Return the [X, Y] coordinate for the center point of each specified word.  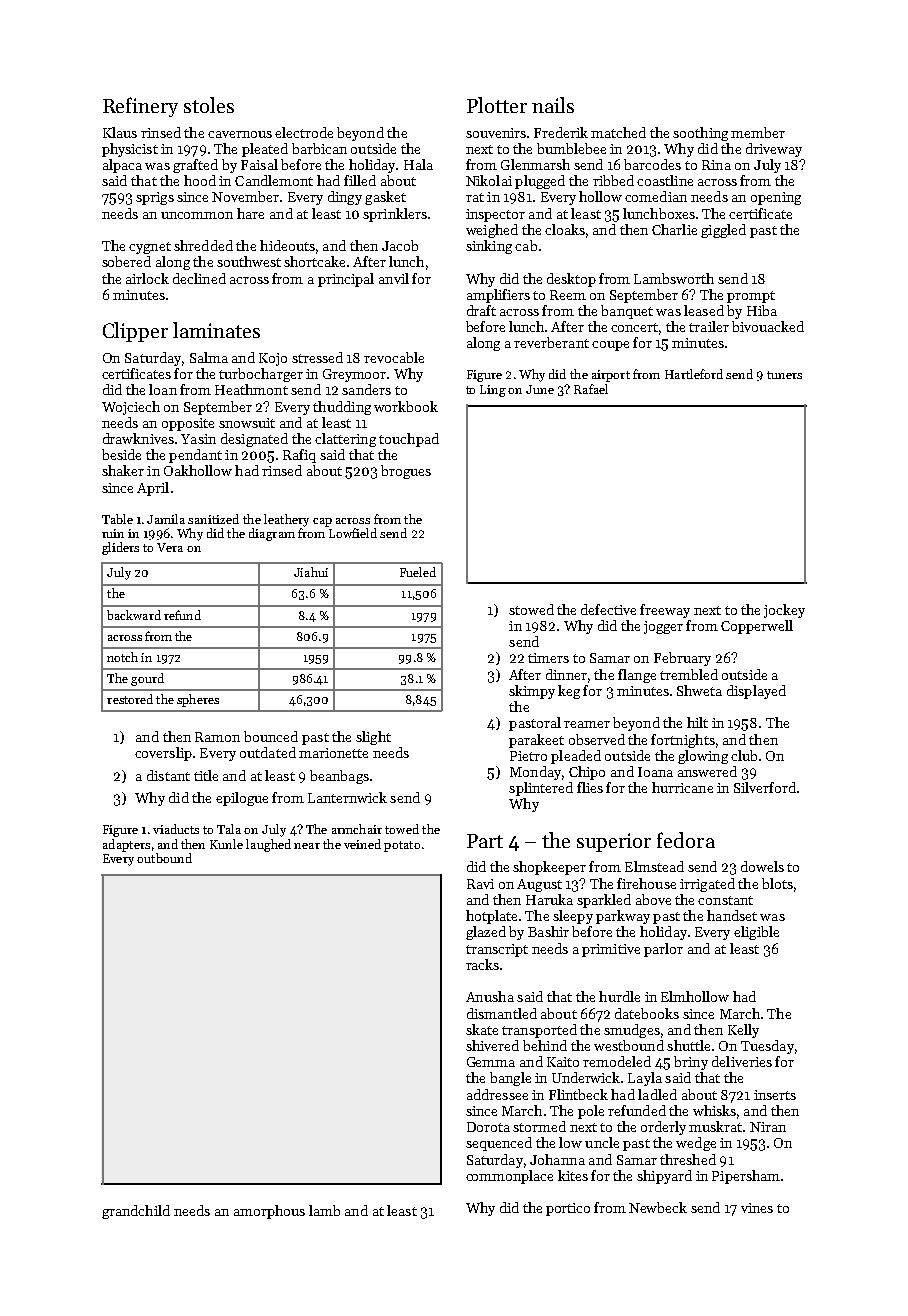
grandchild [136, 1212]
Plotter [497, 105]
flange [637, 676]
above [653, 899]
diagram [272, 534]
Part [485, 841]
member [758, 132]
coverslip [163, 754]
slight [373, 738]
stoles [209, 105]
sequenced [499, 1144]
